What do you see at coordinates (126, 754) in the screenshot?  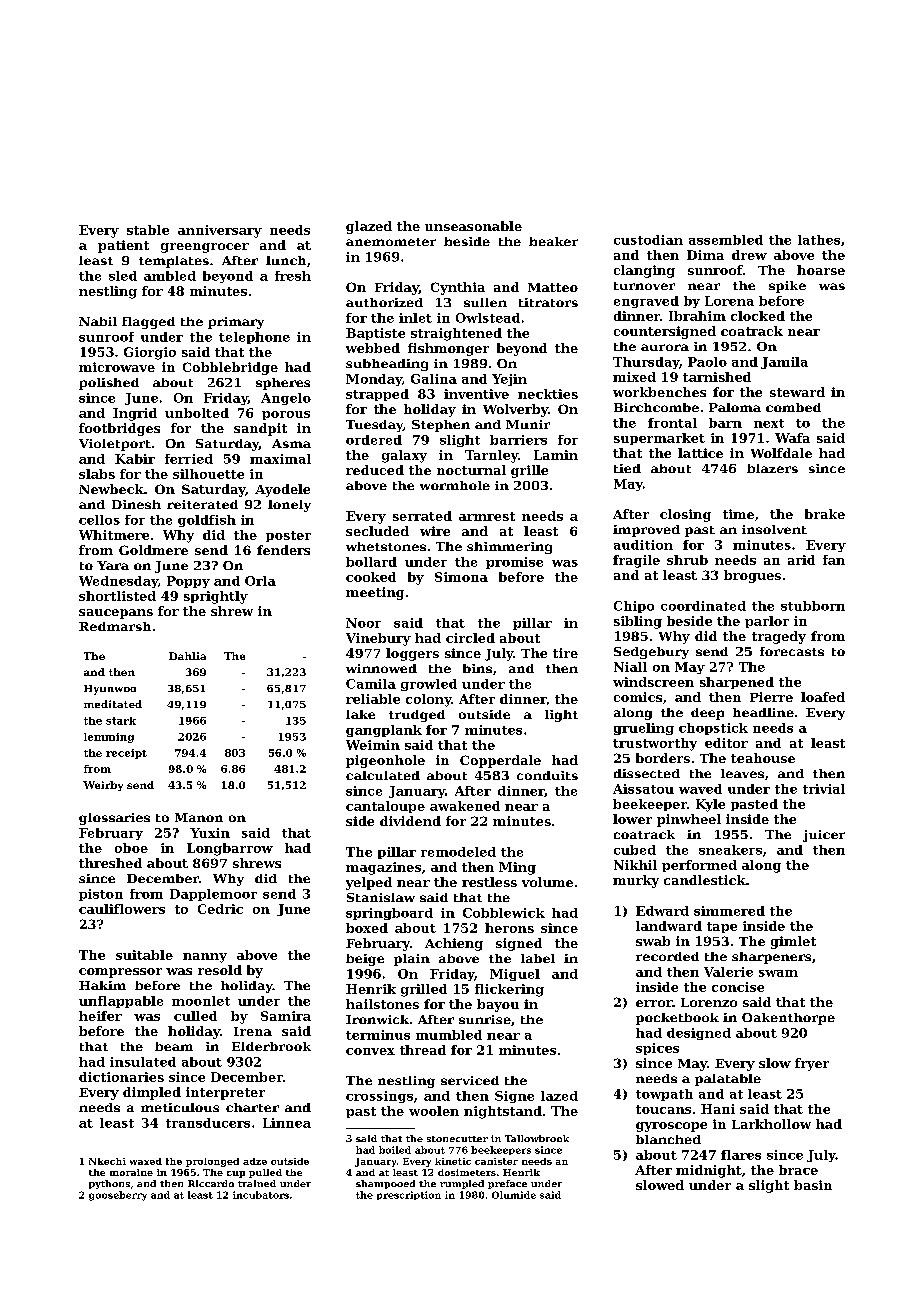 I see `receipt` at bounding box center [126, 754].
